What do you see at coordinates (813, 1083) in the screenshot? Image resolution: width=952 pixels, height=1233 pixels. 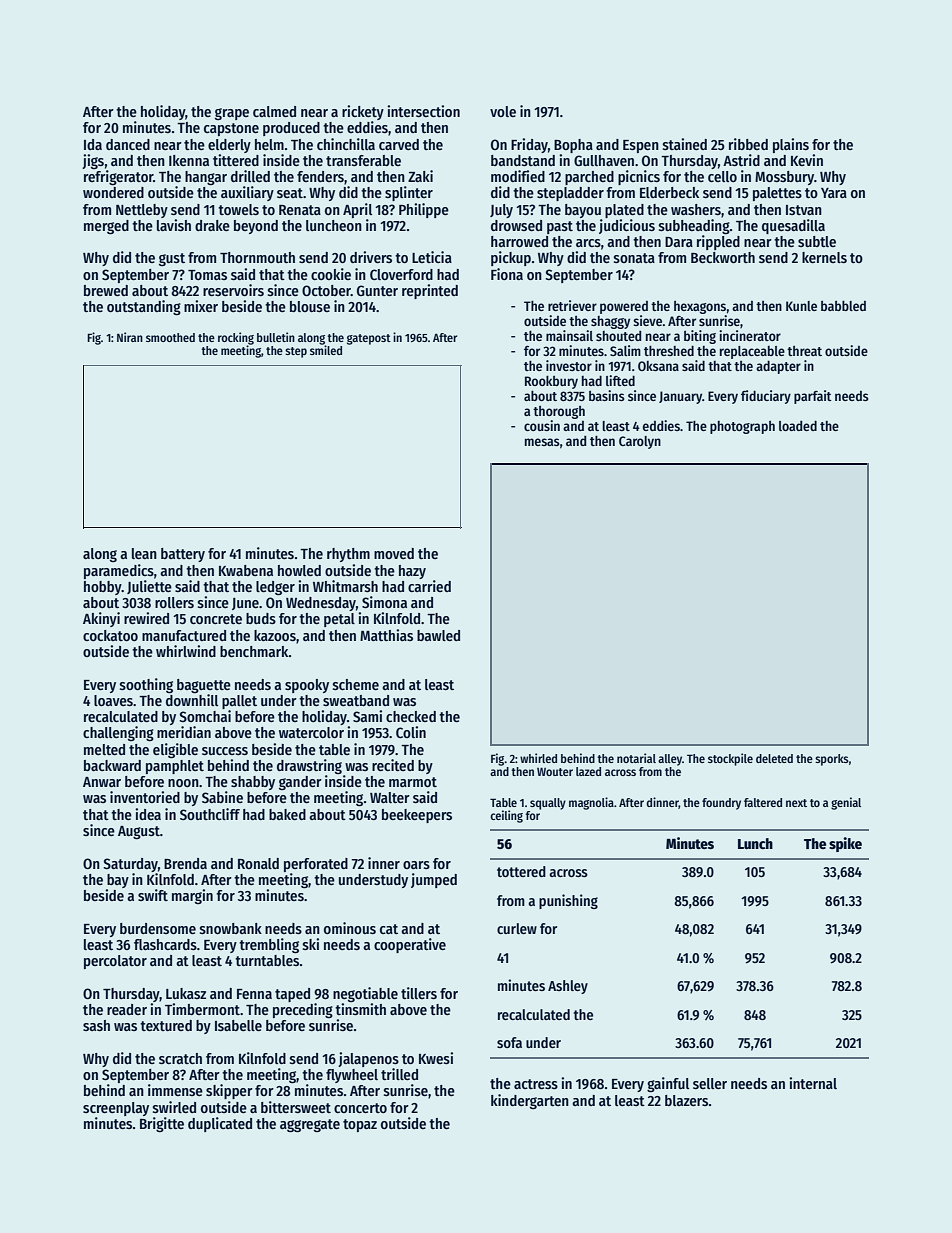 I see `internal` at bounding box center [813, 1083].
